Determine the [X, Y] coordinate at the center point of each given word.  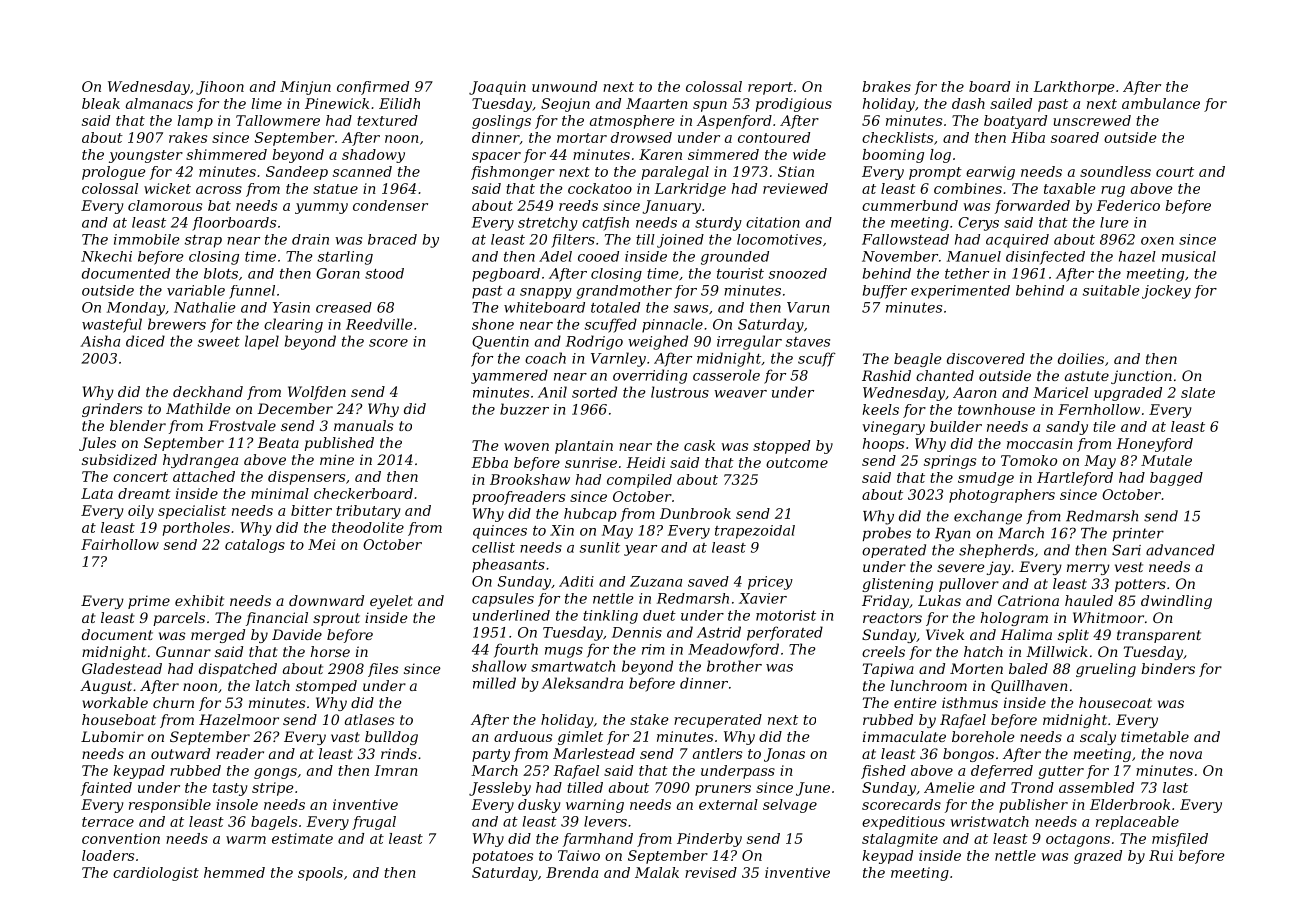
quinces [500, 532]
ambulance [1161, 103]
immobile [146, 239]
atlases [369, 719]
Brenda [572, 872]
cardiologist [156, 874]
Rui [1161, 855]
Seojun [565, 105]
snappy [546, 293]
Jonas [784, 755]
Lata [97, 493]
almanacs [159, 103]
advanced [1180, 550]
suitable [1111, 290]
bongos [968, 755]
